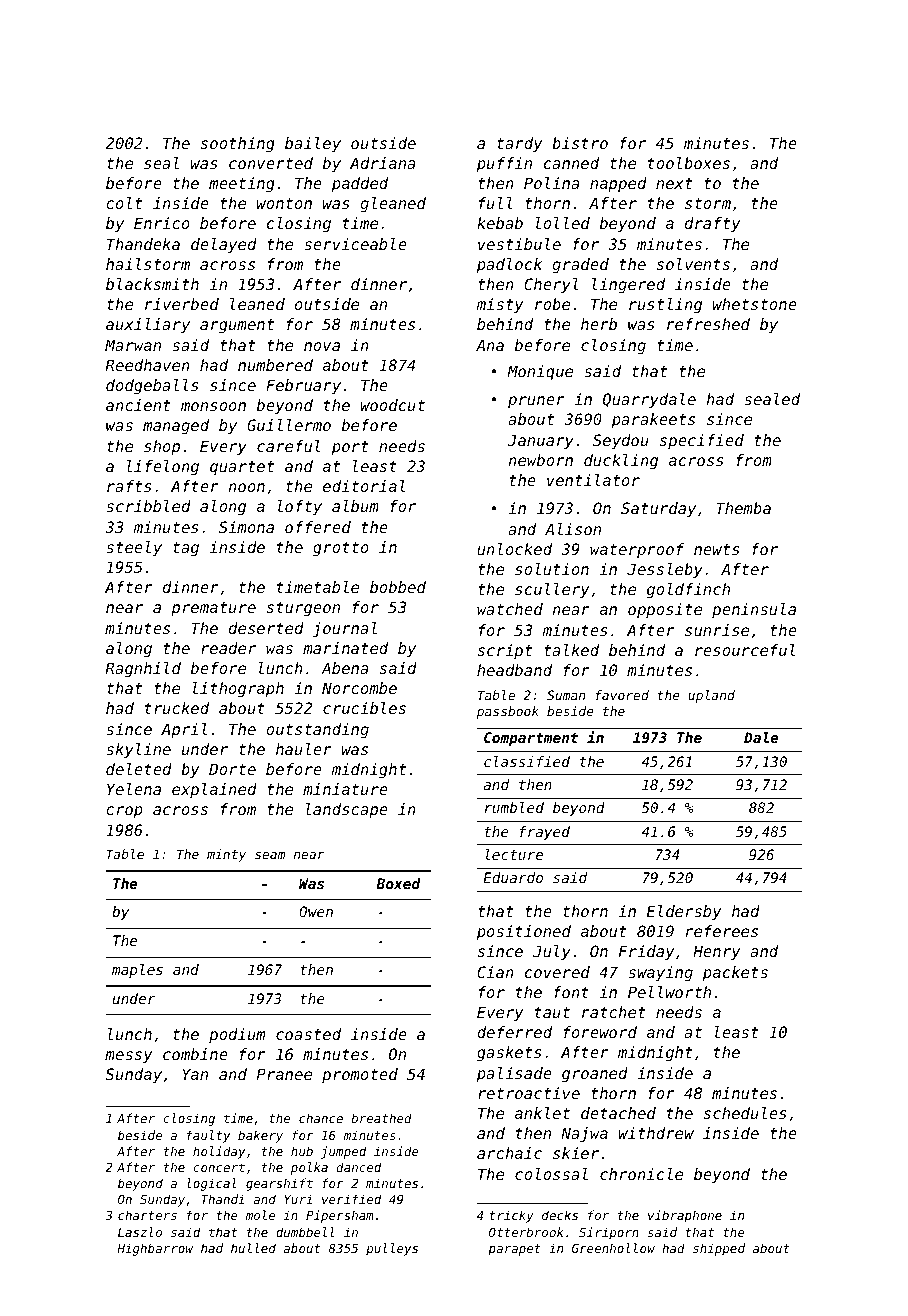  What do you see at coordinates (500, 306) in the document?
I see `misty` at bounding box center [500, 306].
